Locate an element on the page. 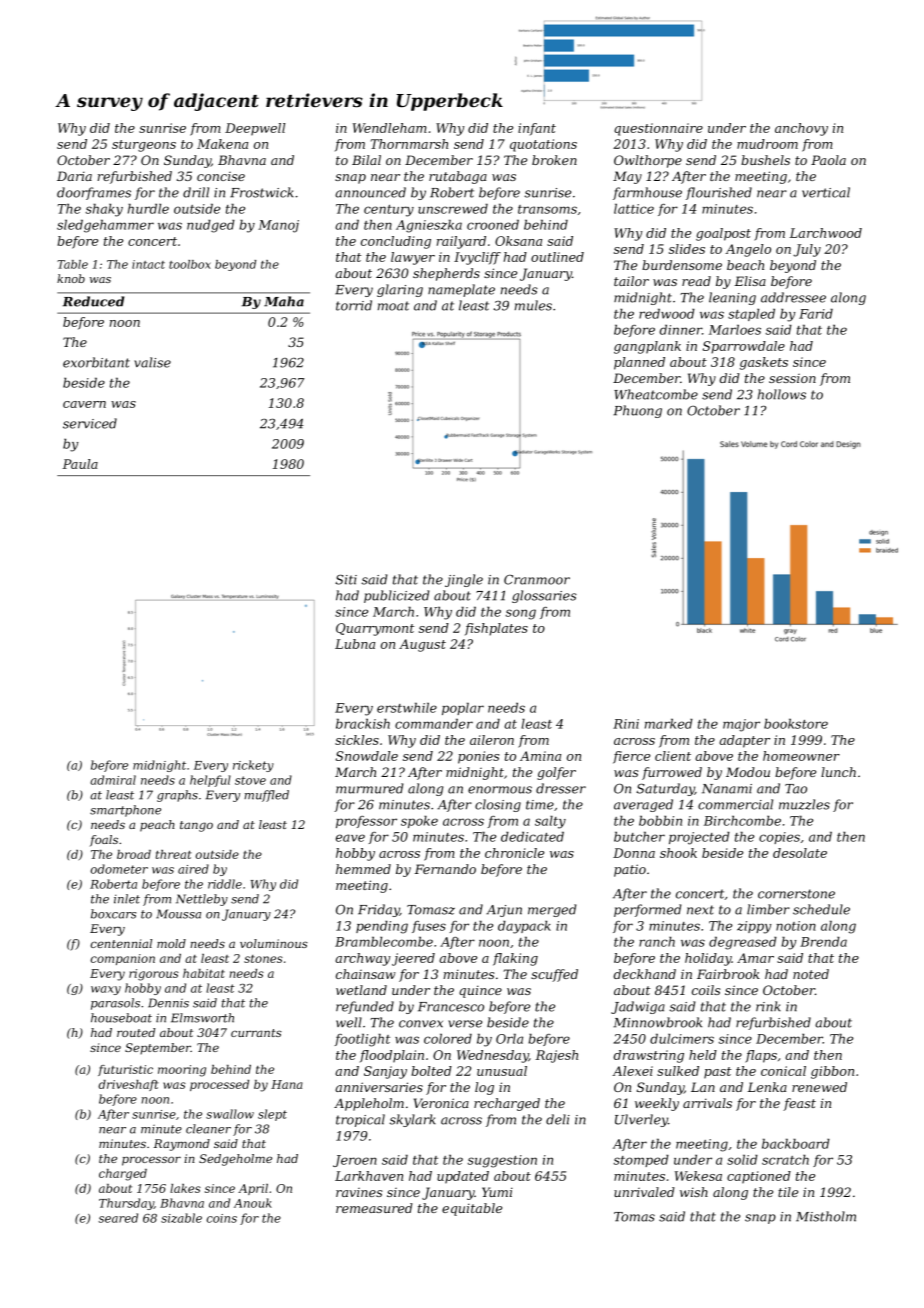 Image resolution: width=924 pixels, height=1308 pixels. moat is located at coordinates (393, 306).
